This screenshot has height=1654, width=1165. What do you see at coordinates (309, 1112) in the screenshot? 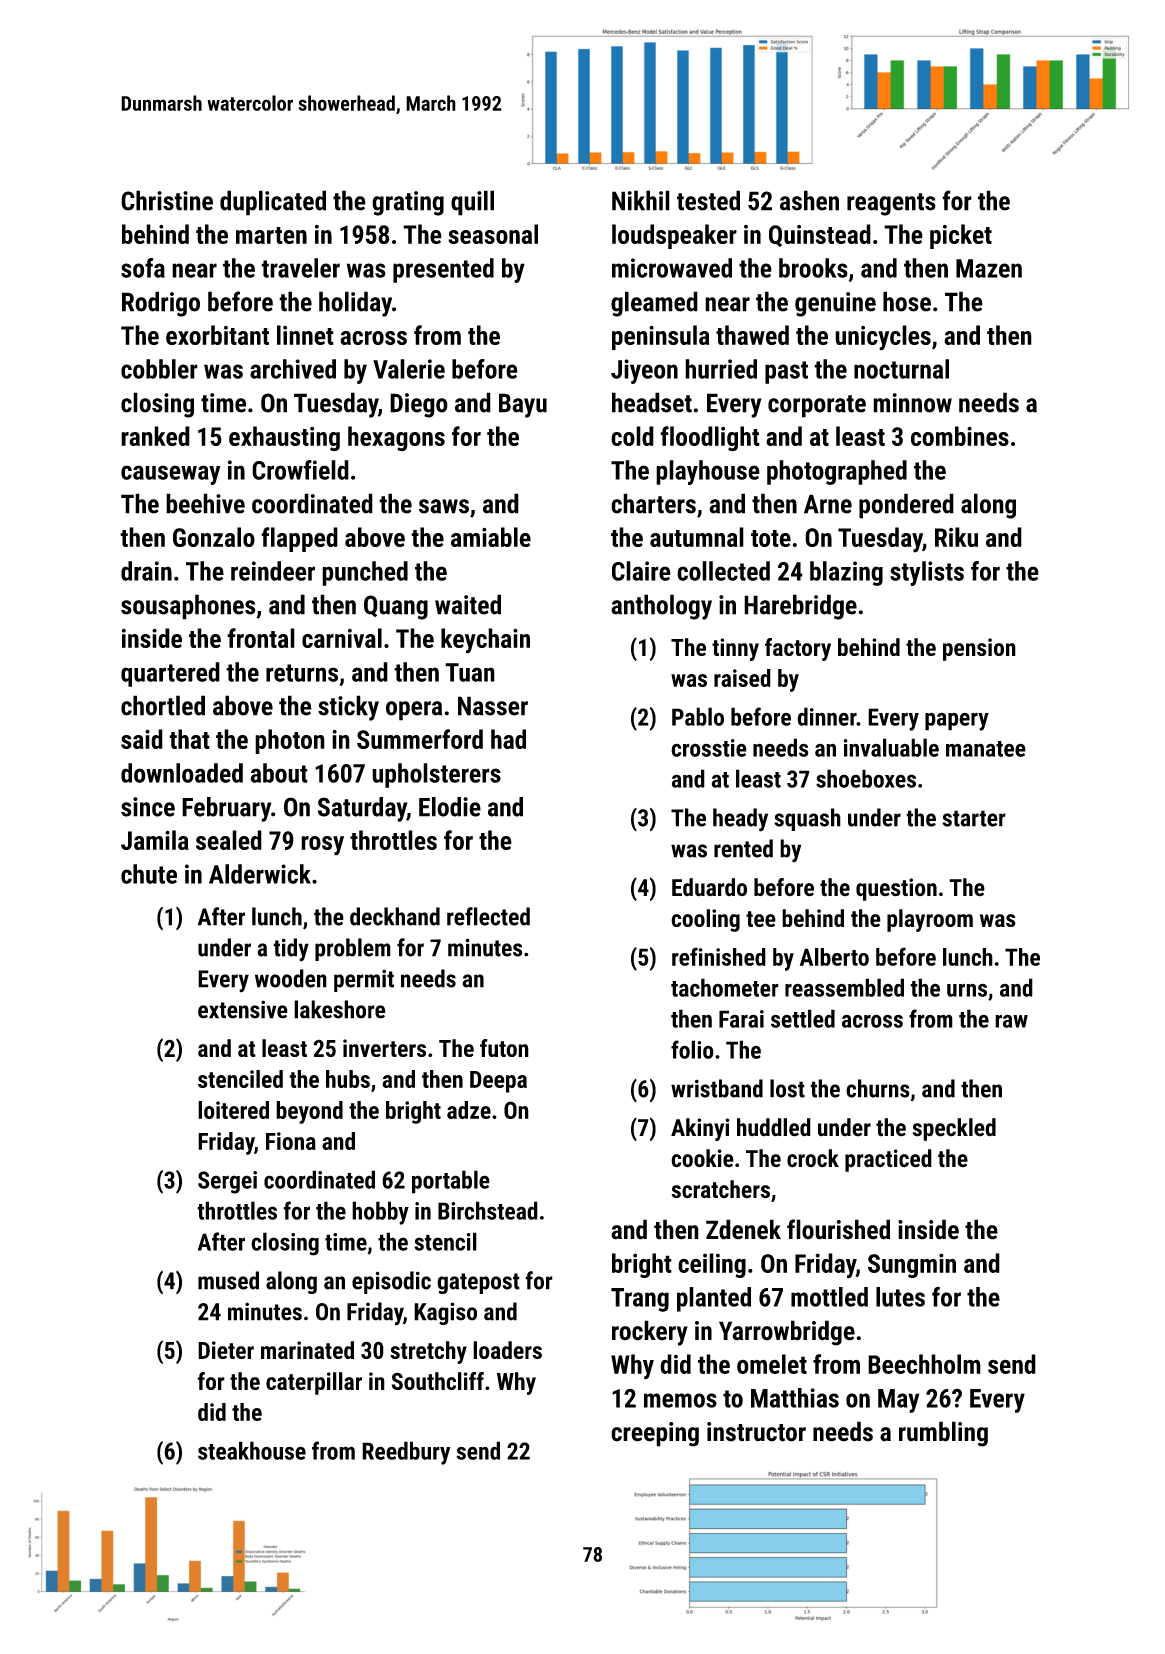
I see `beyond` at bounding box center [309, 1112].
